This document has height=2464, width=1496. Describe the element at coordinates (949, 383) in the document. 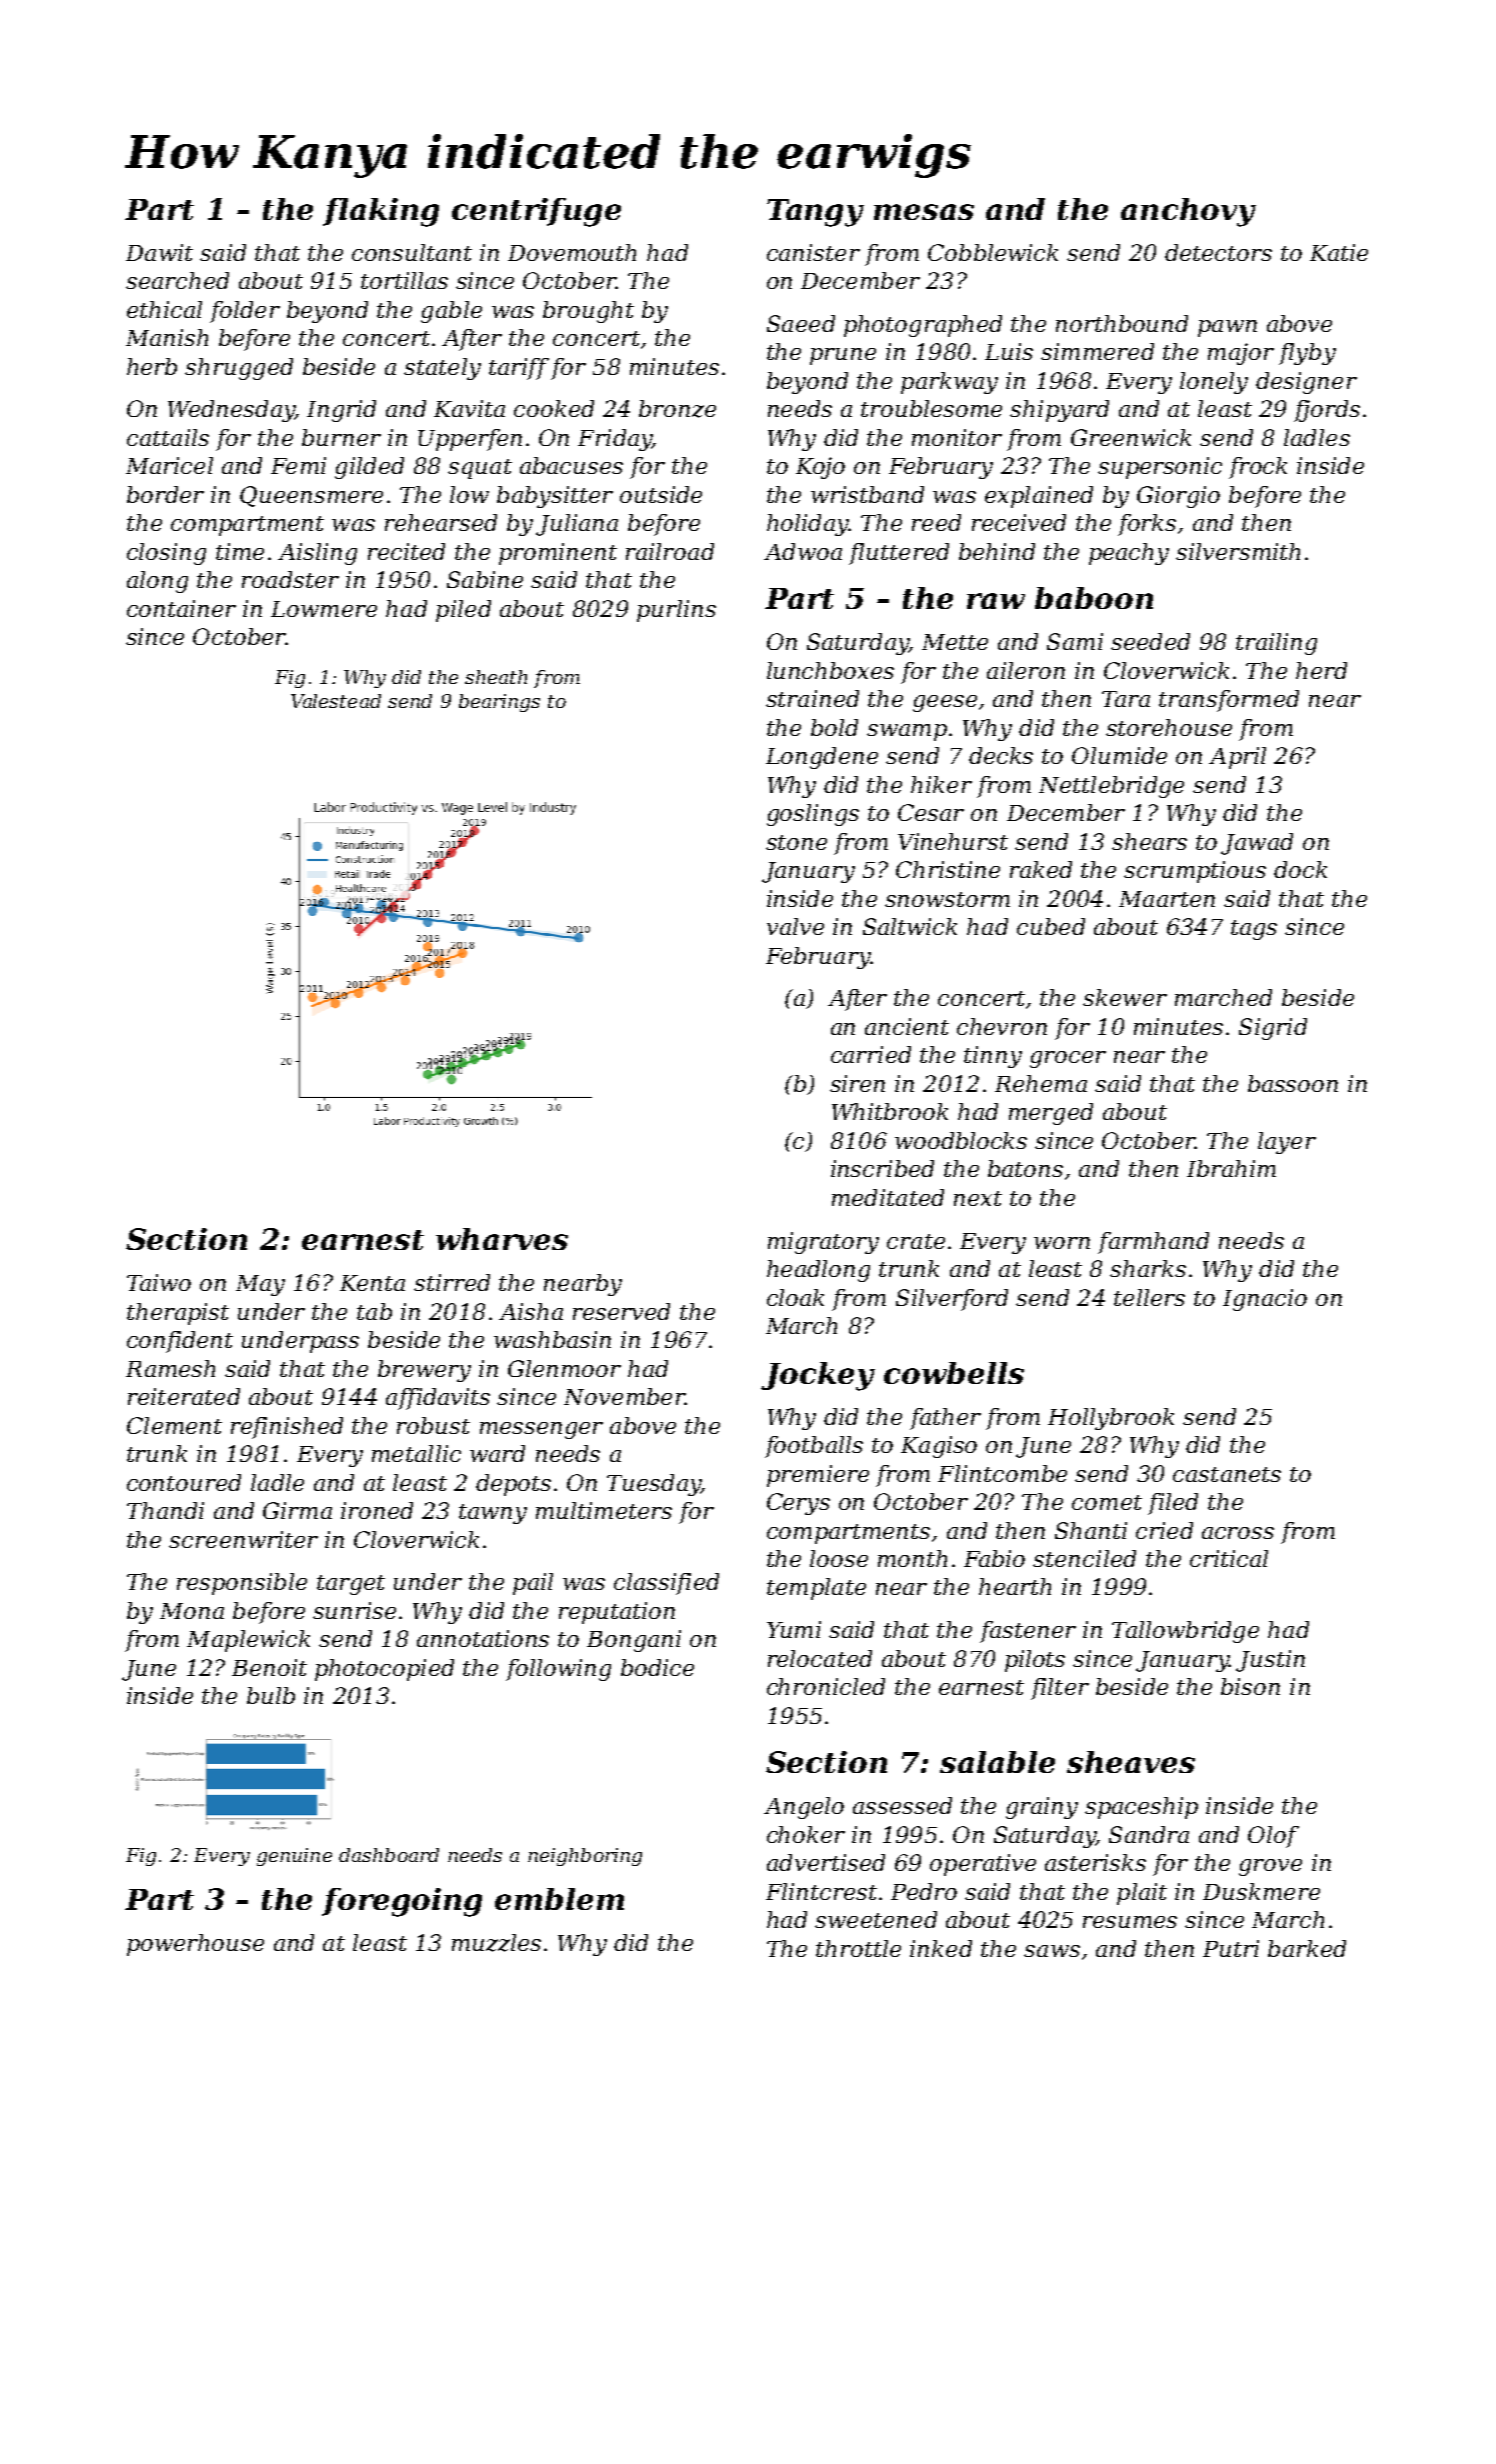

I see `parkway` at that location.
